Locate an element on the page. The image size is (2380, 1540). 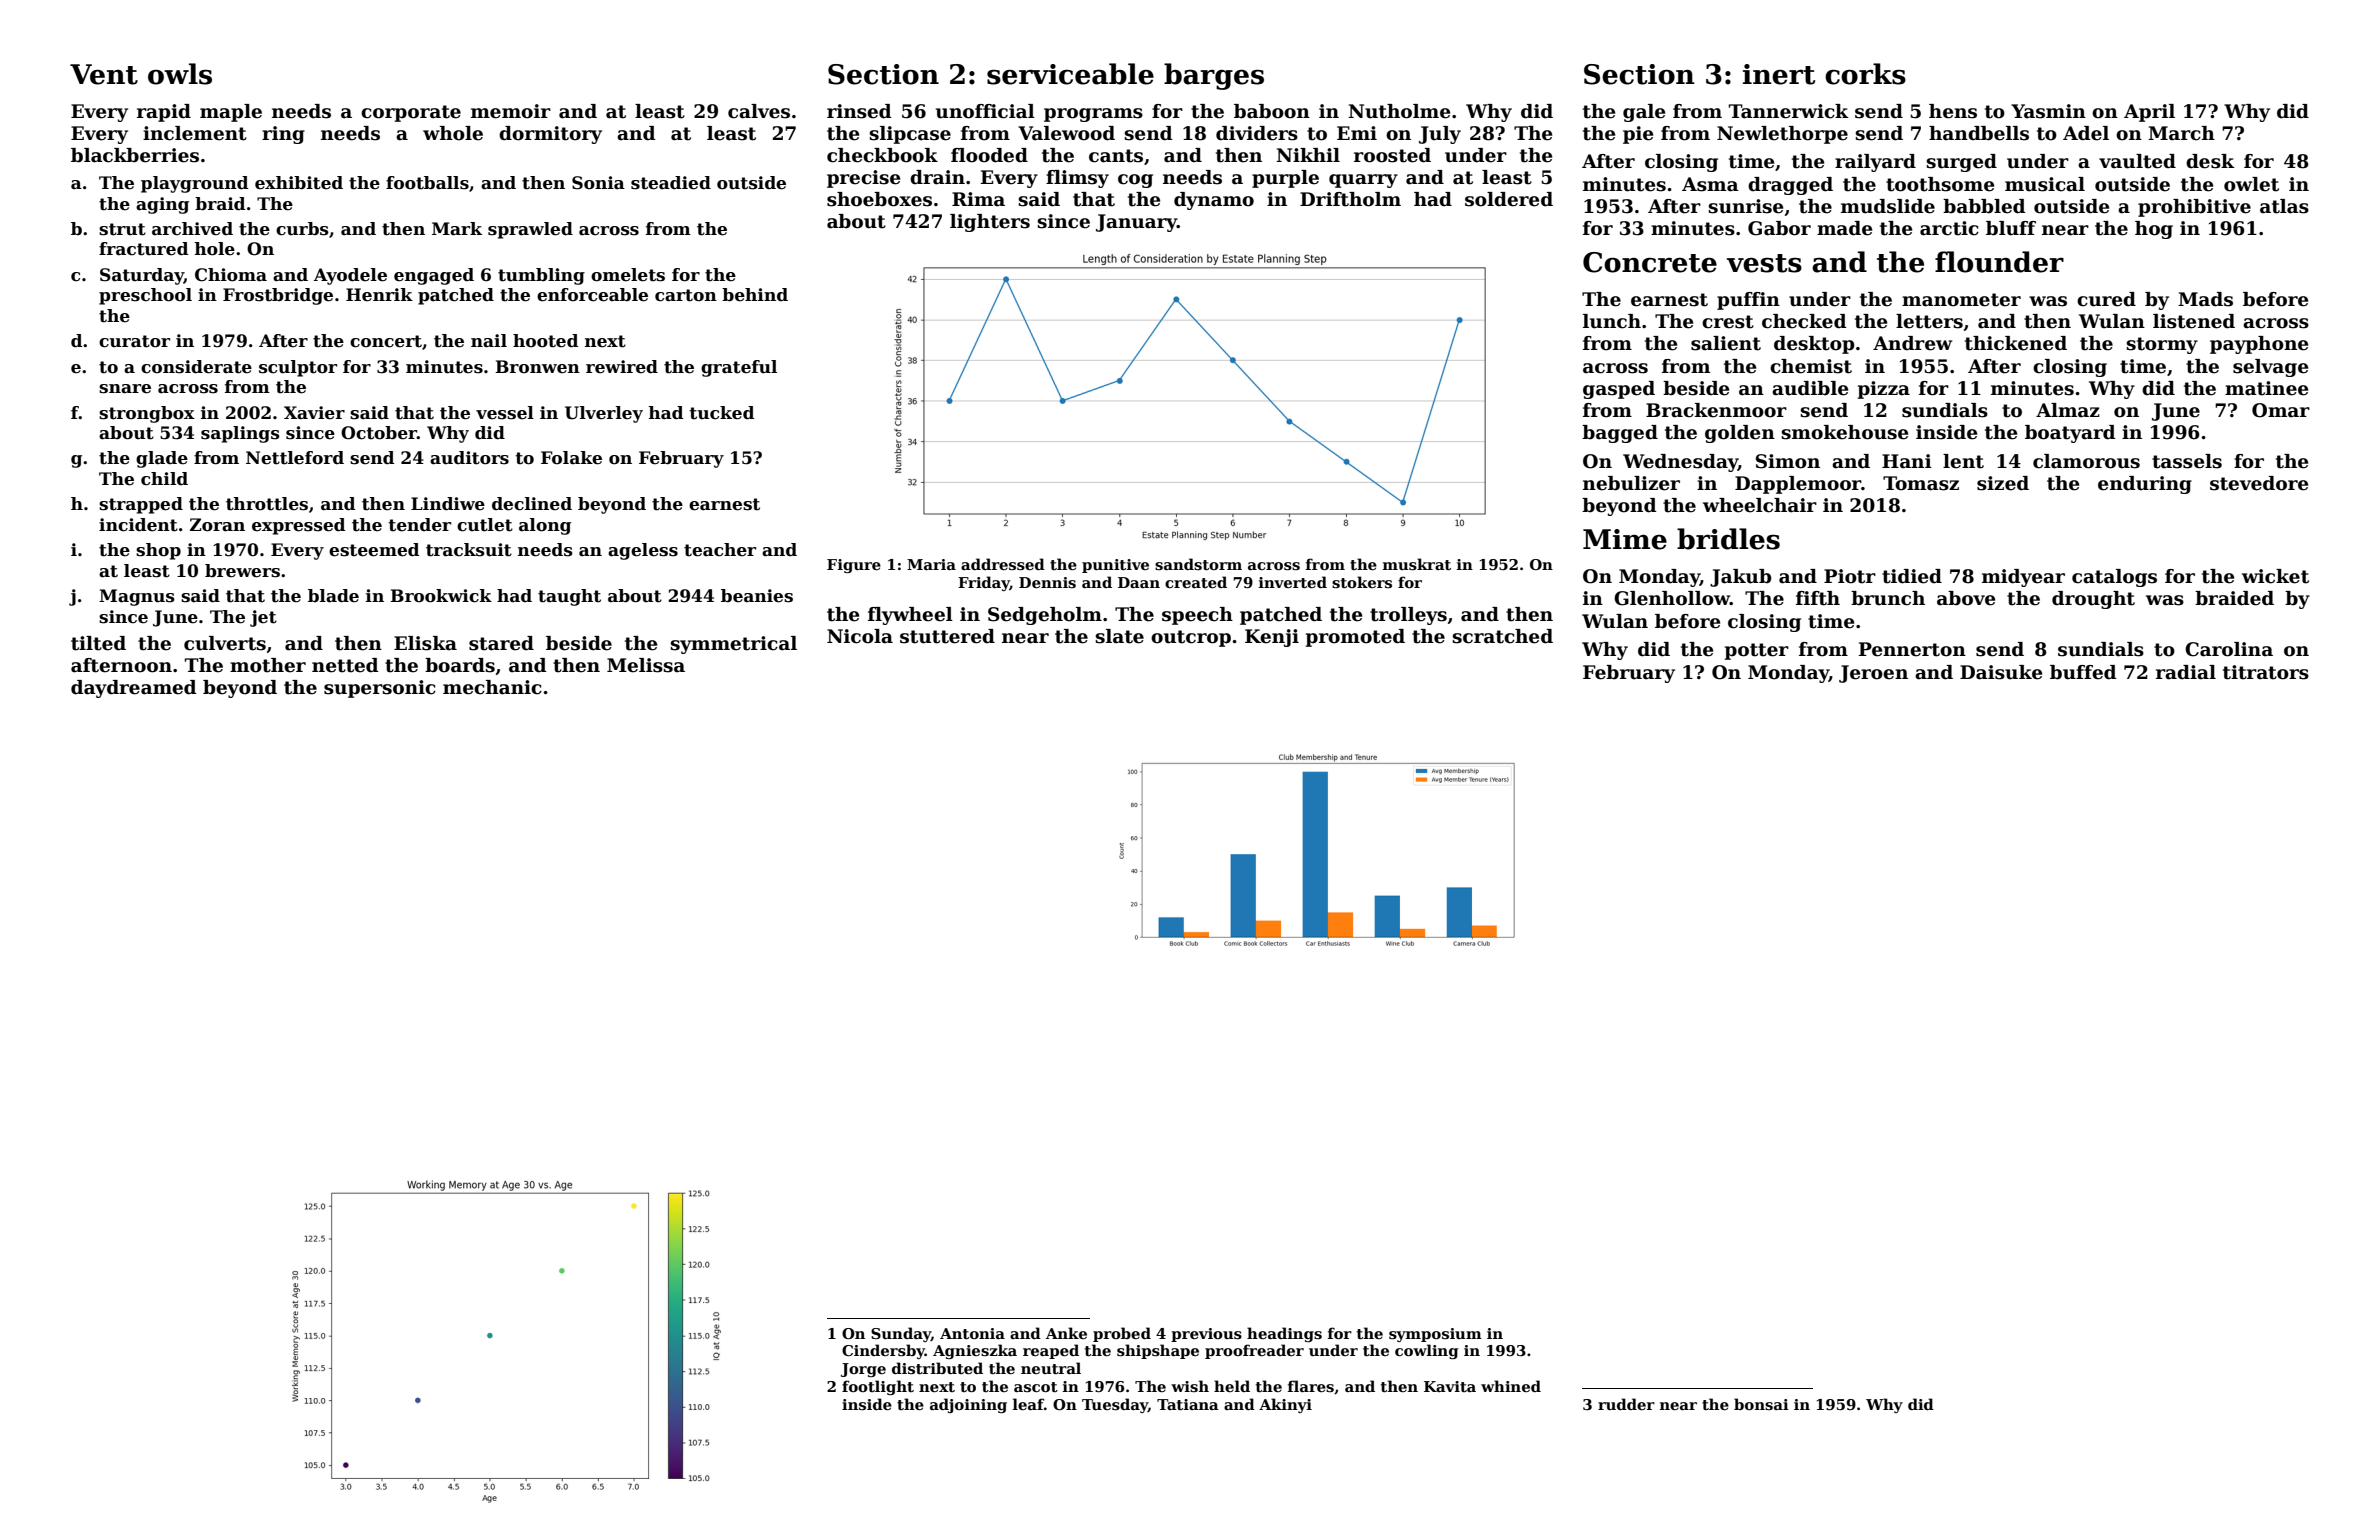
adjoining is located at coordinates (968, 1405).
